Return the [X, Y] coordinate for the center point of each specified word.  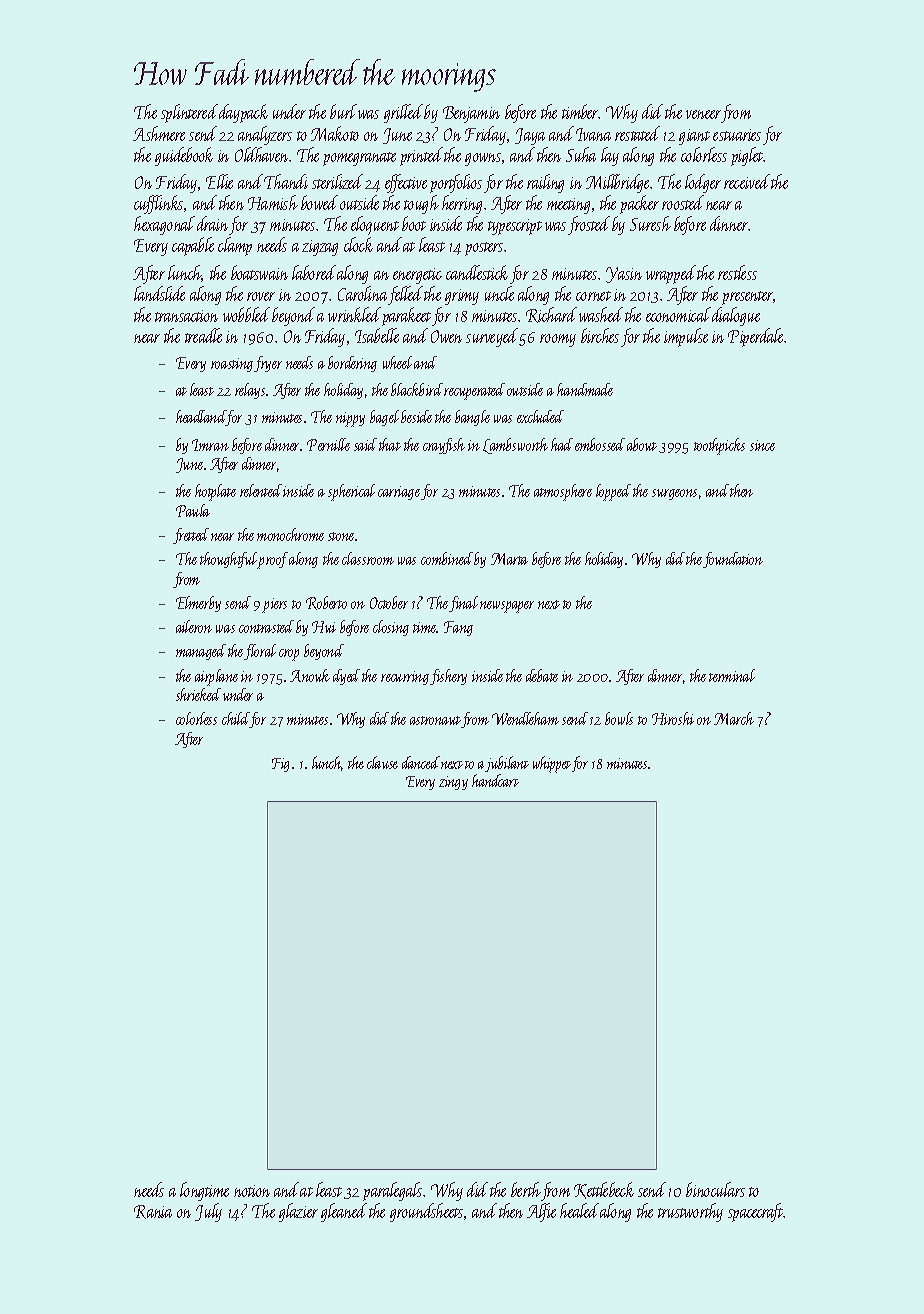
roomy [558, 340]
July [208, 1212]
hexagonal [164, 225]
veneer [704, 116]
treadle [203, 335]
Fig [280, 765]
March [734, 718]
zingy [453, 783]
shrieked [198, 694]
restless [737, 272]
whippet [552, 764]
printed [421, 156]
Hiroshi [673, 718]
